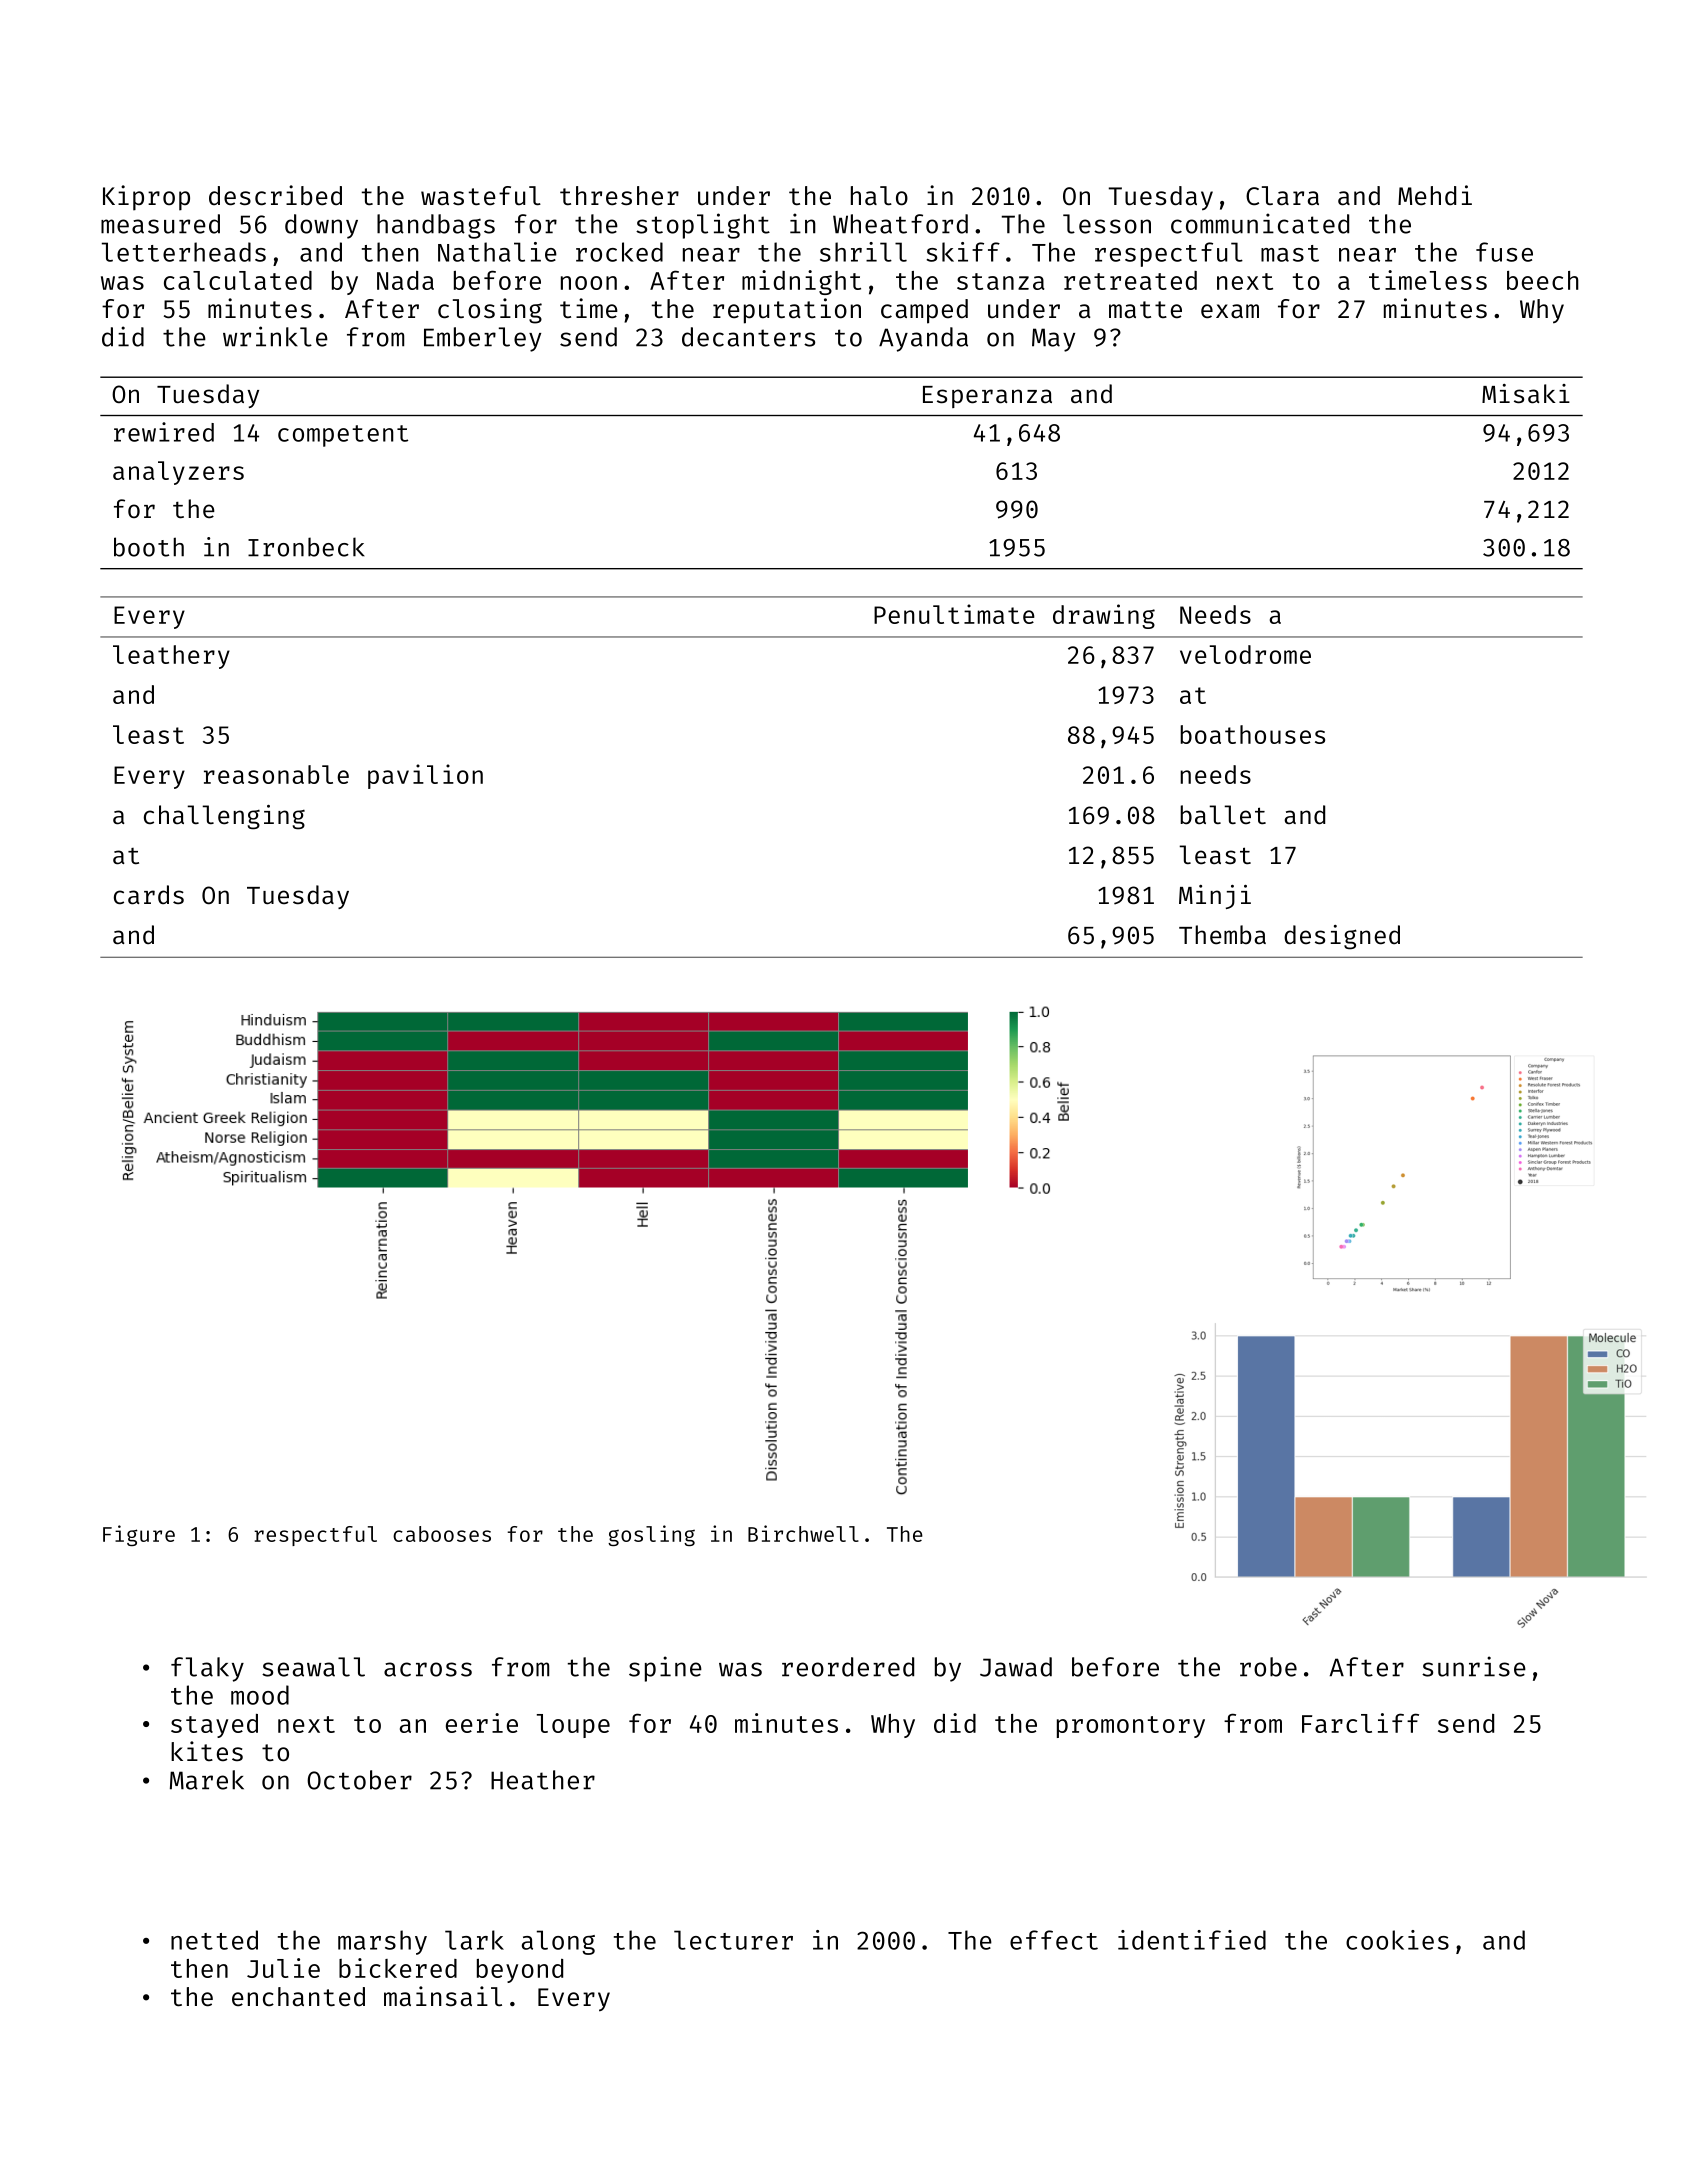  Describe the element at coordinates (436, 226) in the screenshot. I see `handbags` at that location.
